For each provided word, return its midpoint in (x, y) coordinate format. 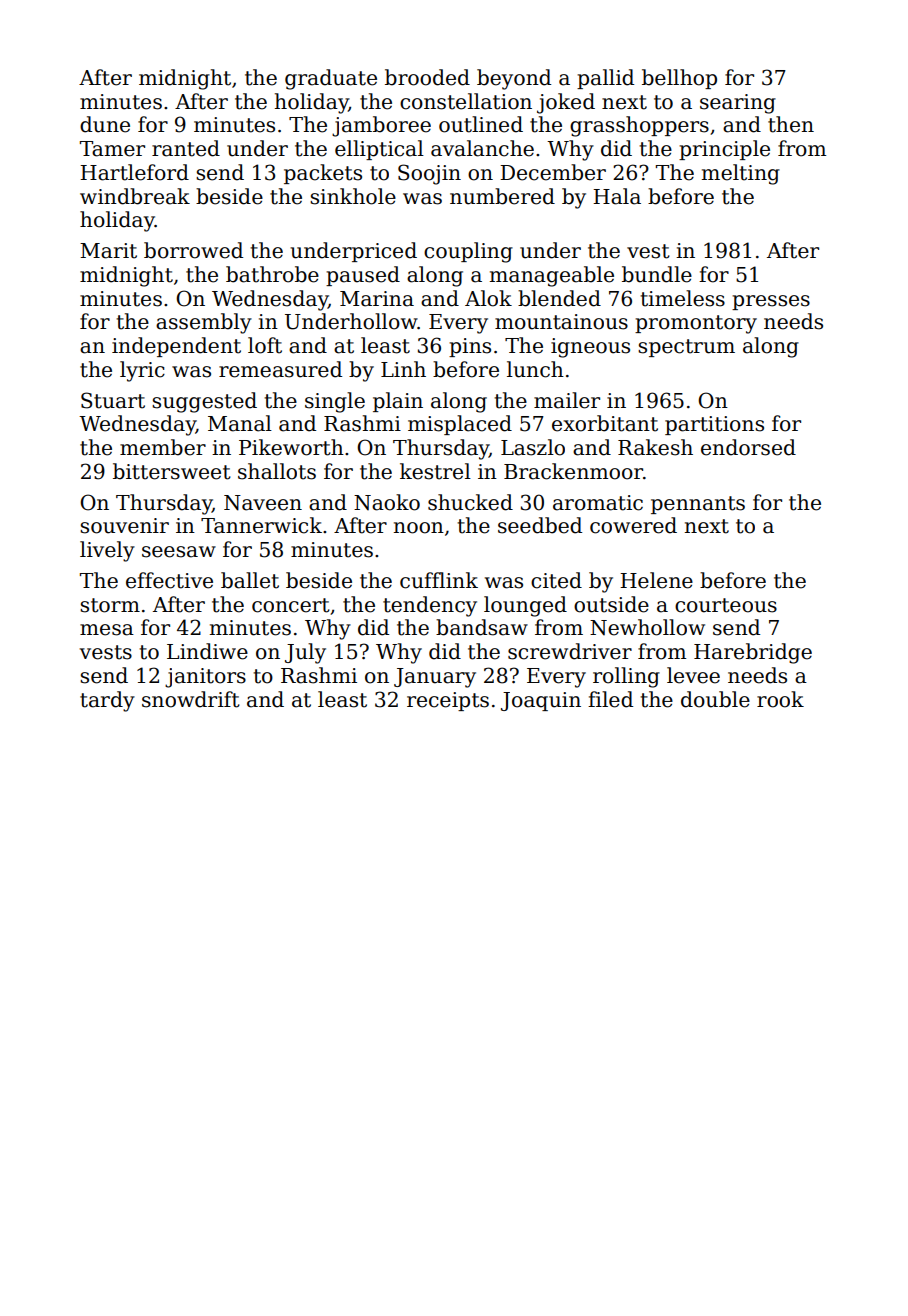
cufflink (439, 580)
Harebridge (753, 653)
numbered (502, 196)
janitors (205, 678)
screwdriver (570, 651)
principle (724, 150)
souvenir (124, 526)
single (335, 402)
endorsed (748, 447)
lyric (142, 371)
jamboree (381, 126)
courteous (726, 605)
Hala (617, 196)
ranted (186, 148)
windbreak (135, 196)
